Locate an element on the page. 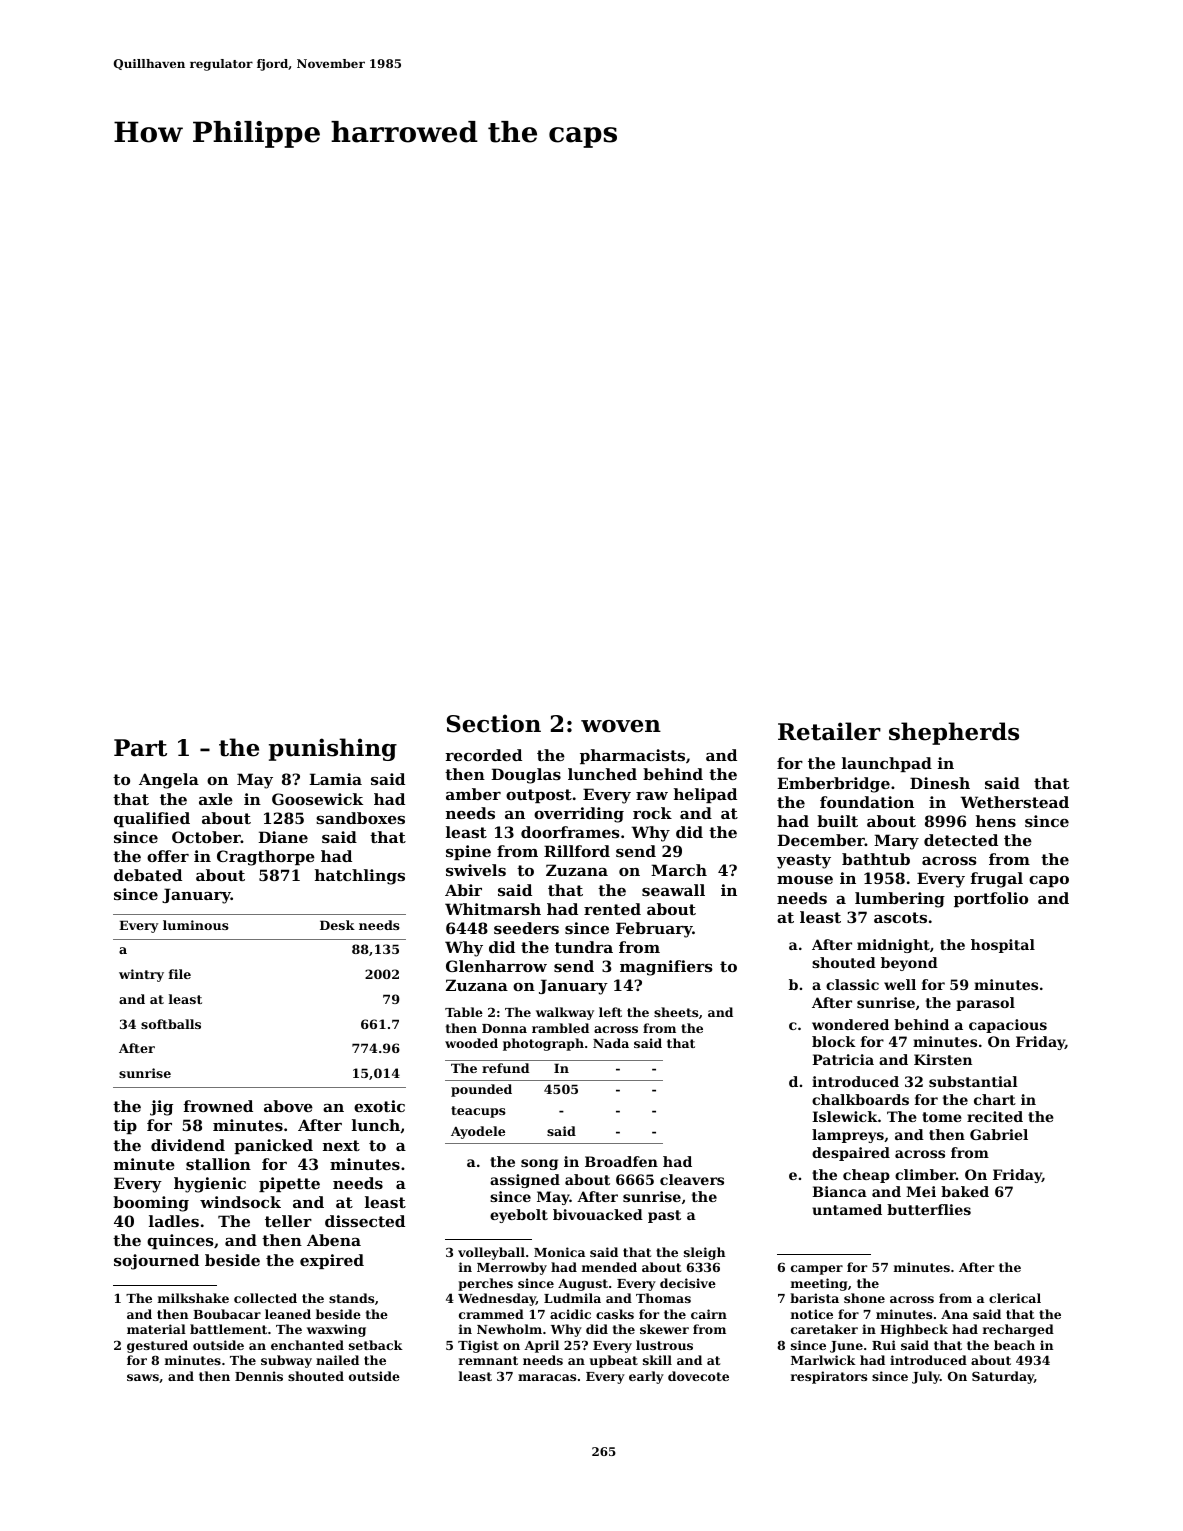  Glenharrow is located at coordinates (496, 966).
